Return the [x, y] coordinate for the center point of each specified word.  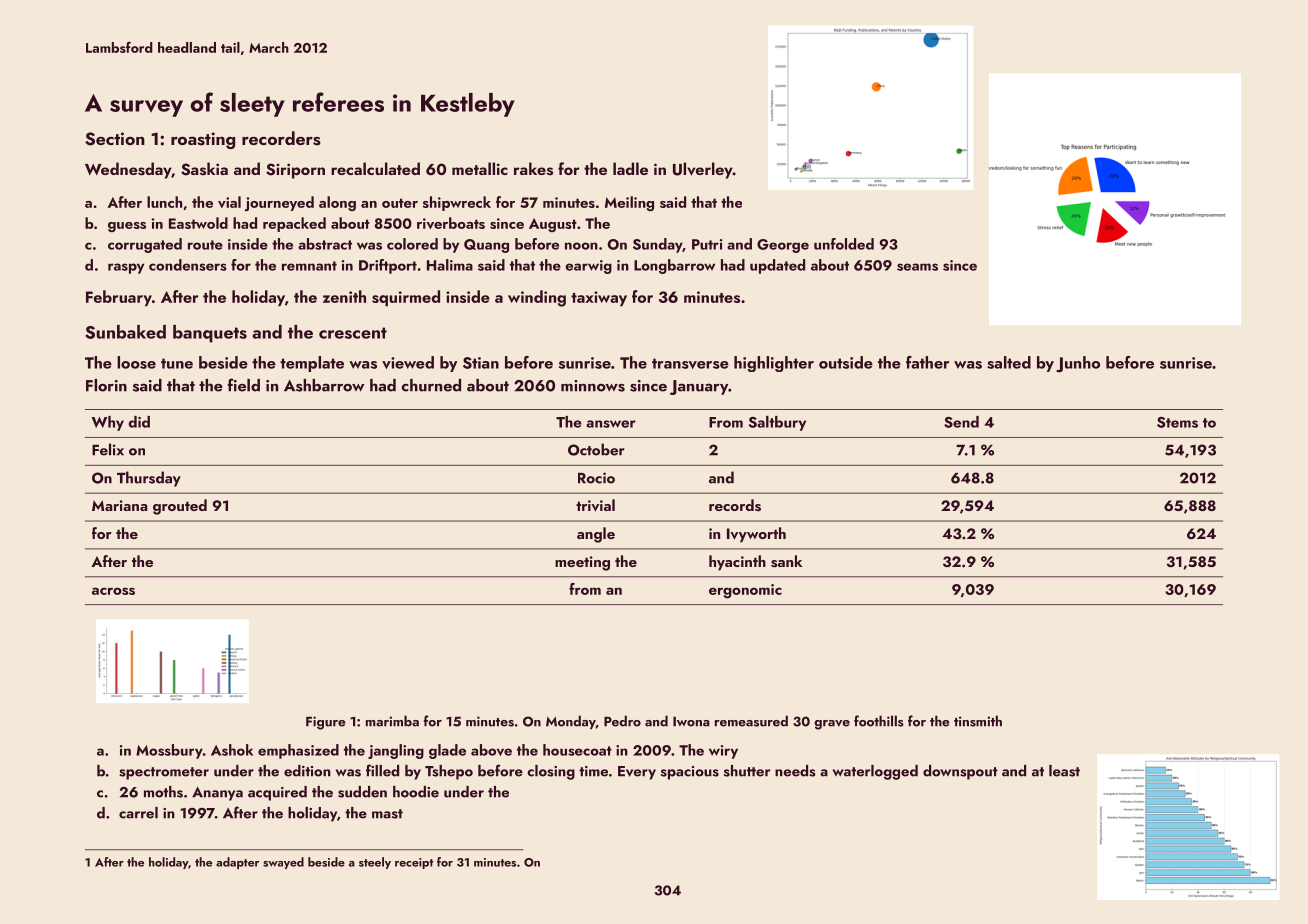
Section [115, 139]
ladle [630, 168]
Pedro [622, 721]
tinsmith [978, 721]
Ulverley [703, 170]
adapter [237, 863]
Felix [108, 449]
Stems [1177, 422]
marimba [392, 721]
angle [596, 535]
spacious [690, 773]
